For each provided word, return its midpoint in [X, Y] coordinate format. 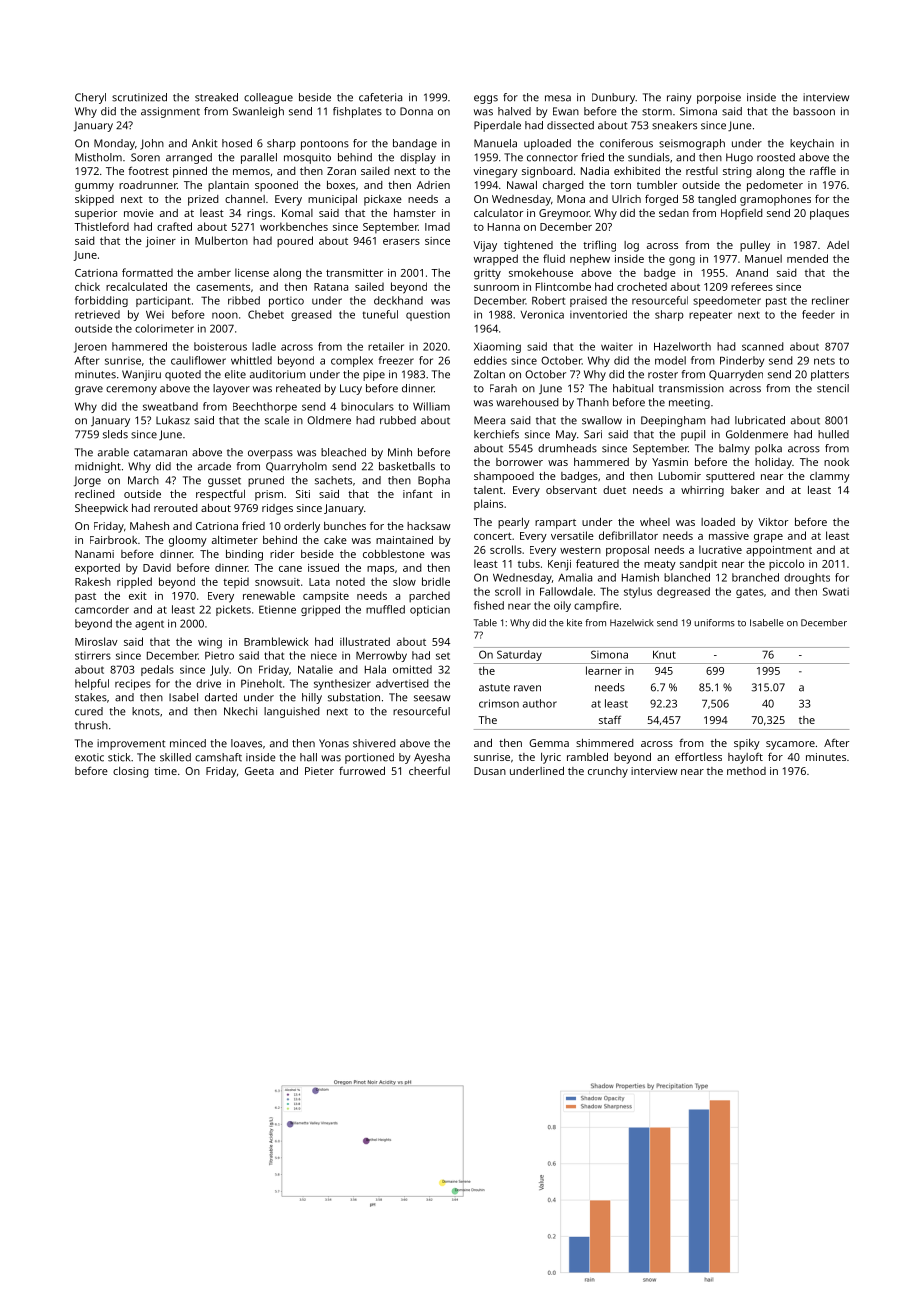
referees [752, 286]
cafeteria [380, 97]
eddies [490, 360]
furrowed [362, 770]
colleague [268, 98]
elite [235, 374]
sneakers [674, 125]
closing [131, 772]
